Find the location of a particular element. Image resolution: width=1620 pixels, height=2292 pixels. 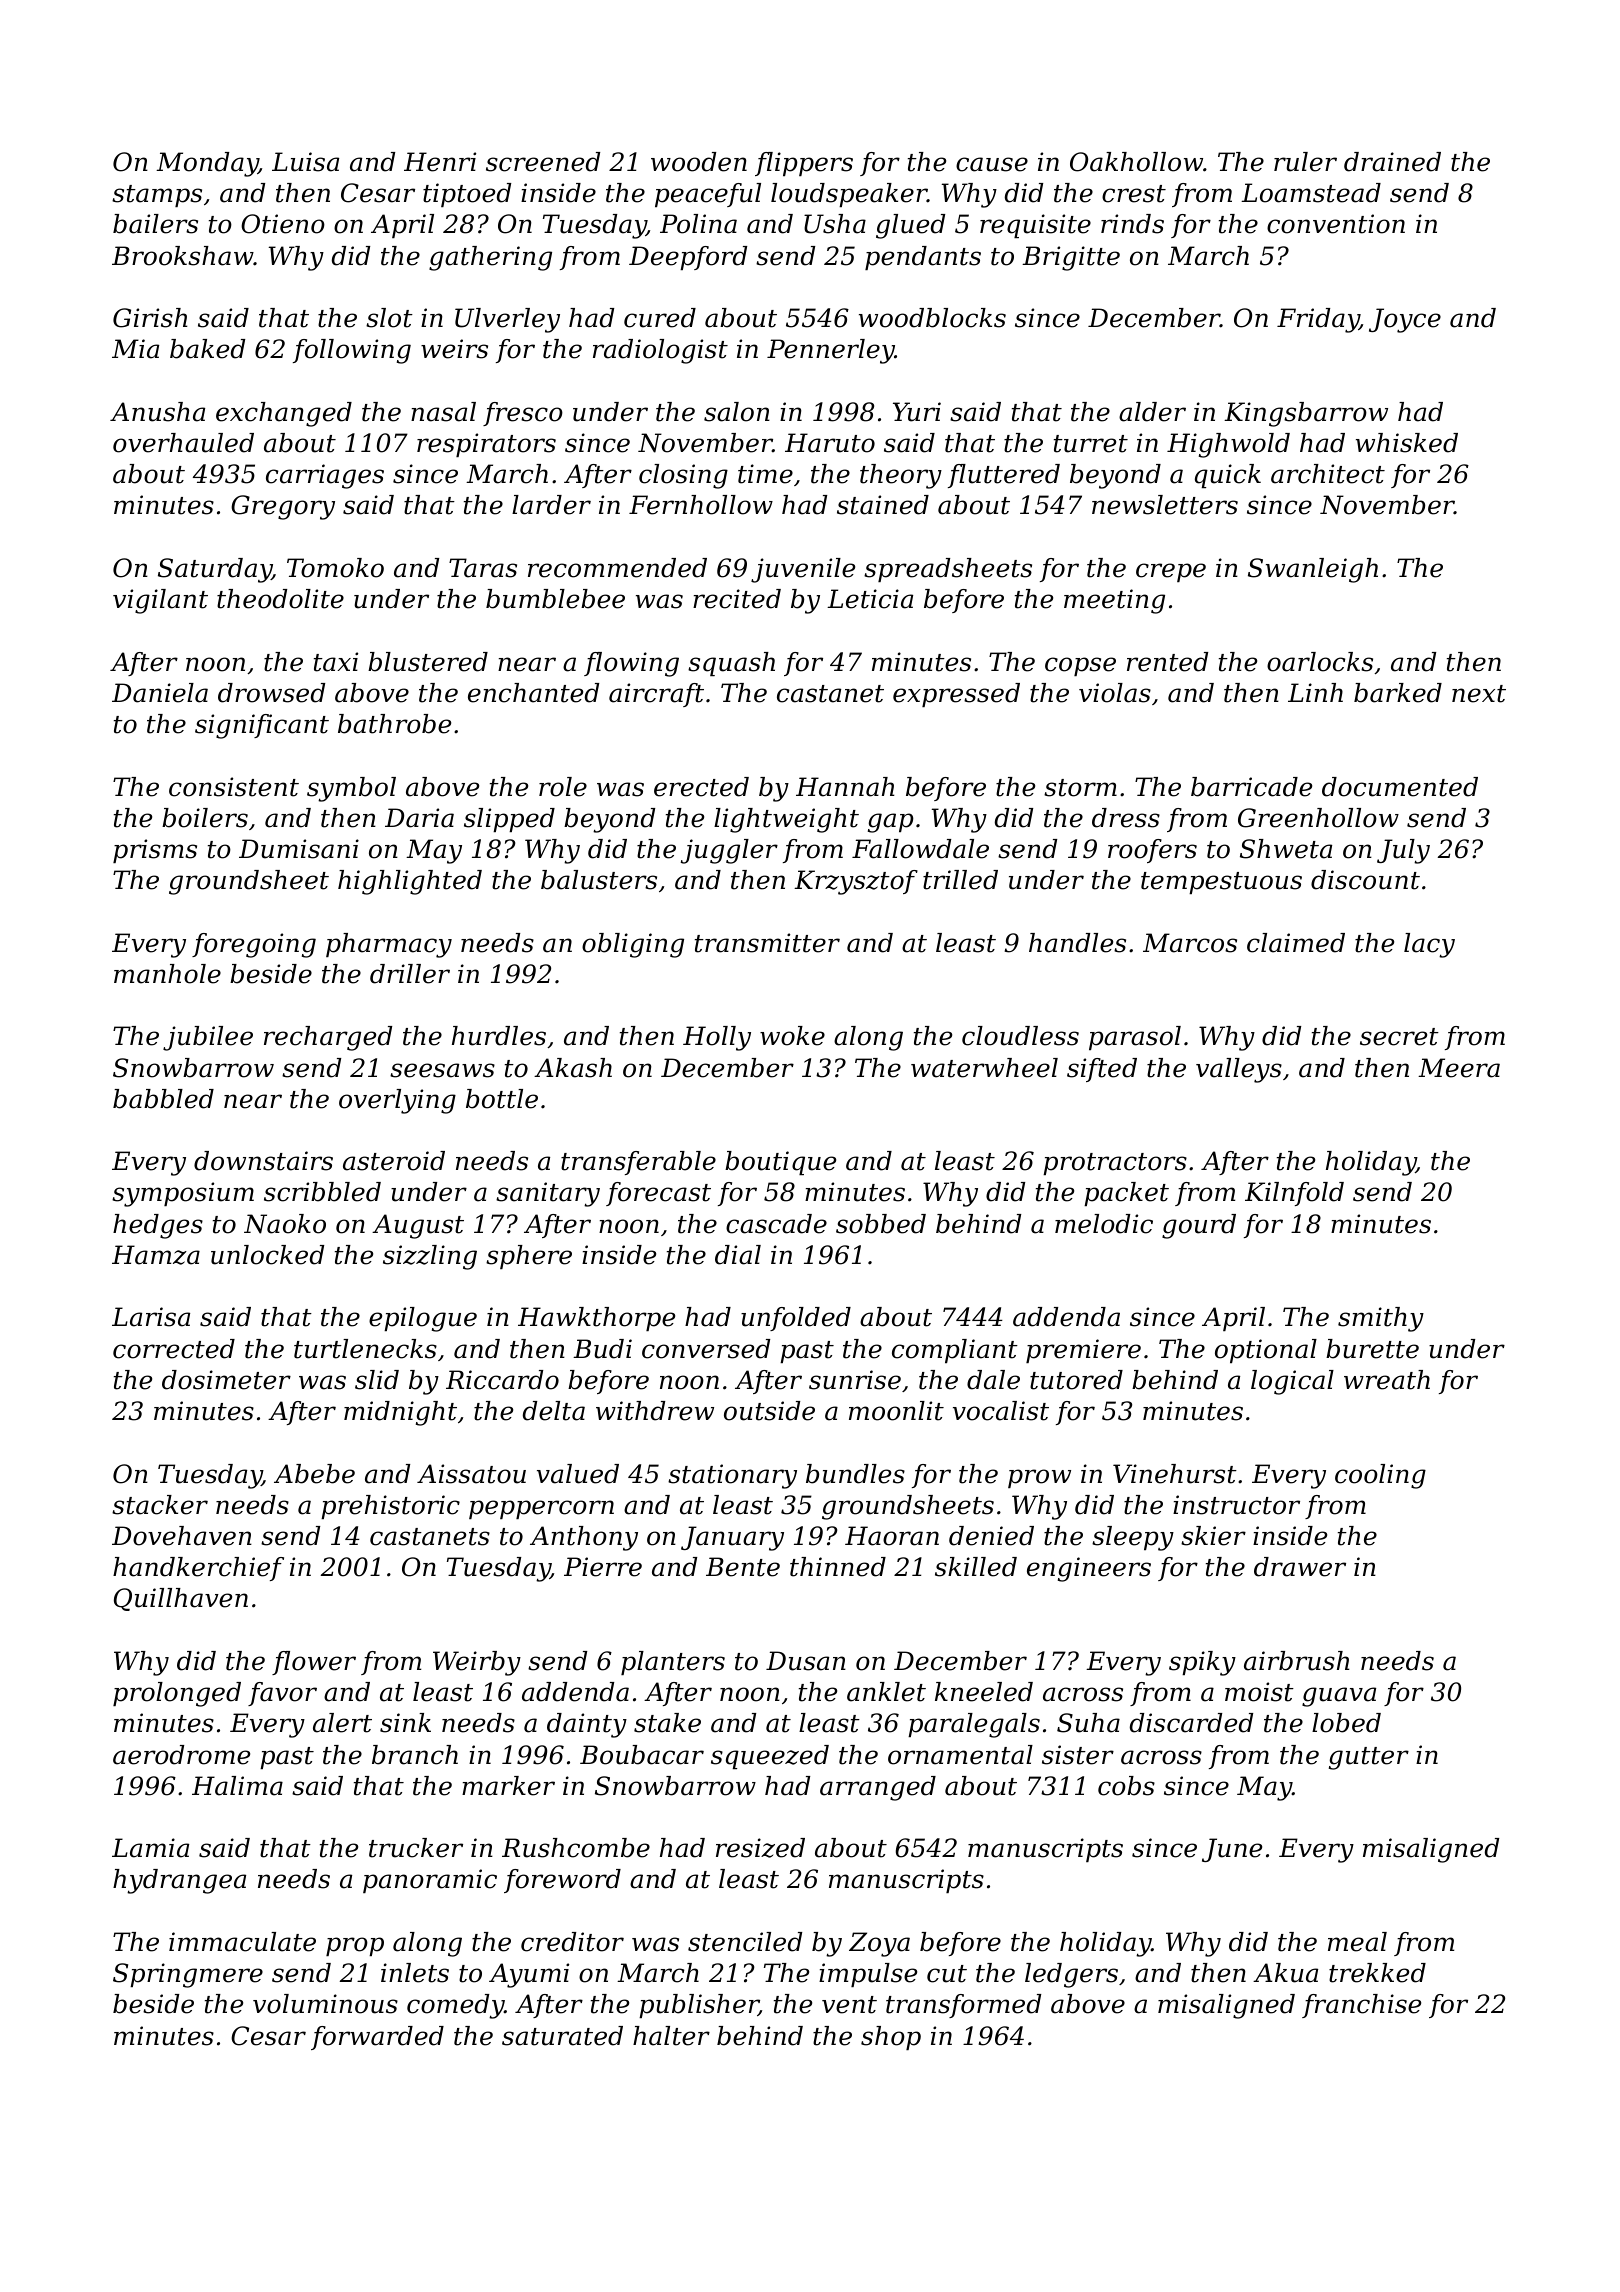

loudspeaker is located at coordinates (849, 195).
